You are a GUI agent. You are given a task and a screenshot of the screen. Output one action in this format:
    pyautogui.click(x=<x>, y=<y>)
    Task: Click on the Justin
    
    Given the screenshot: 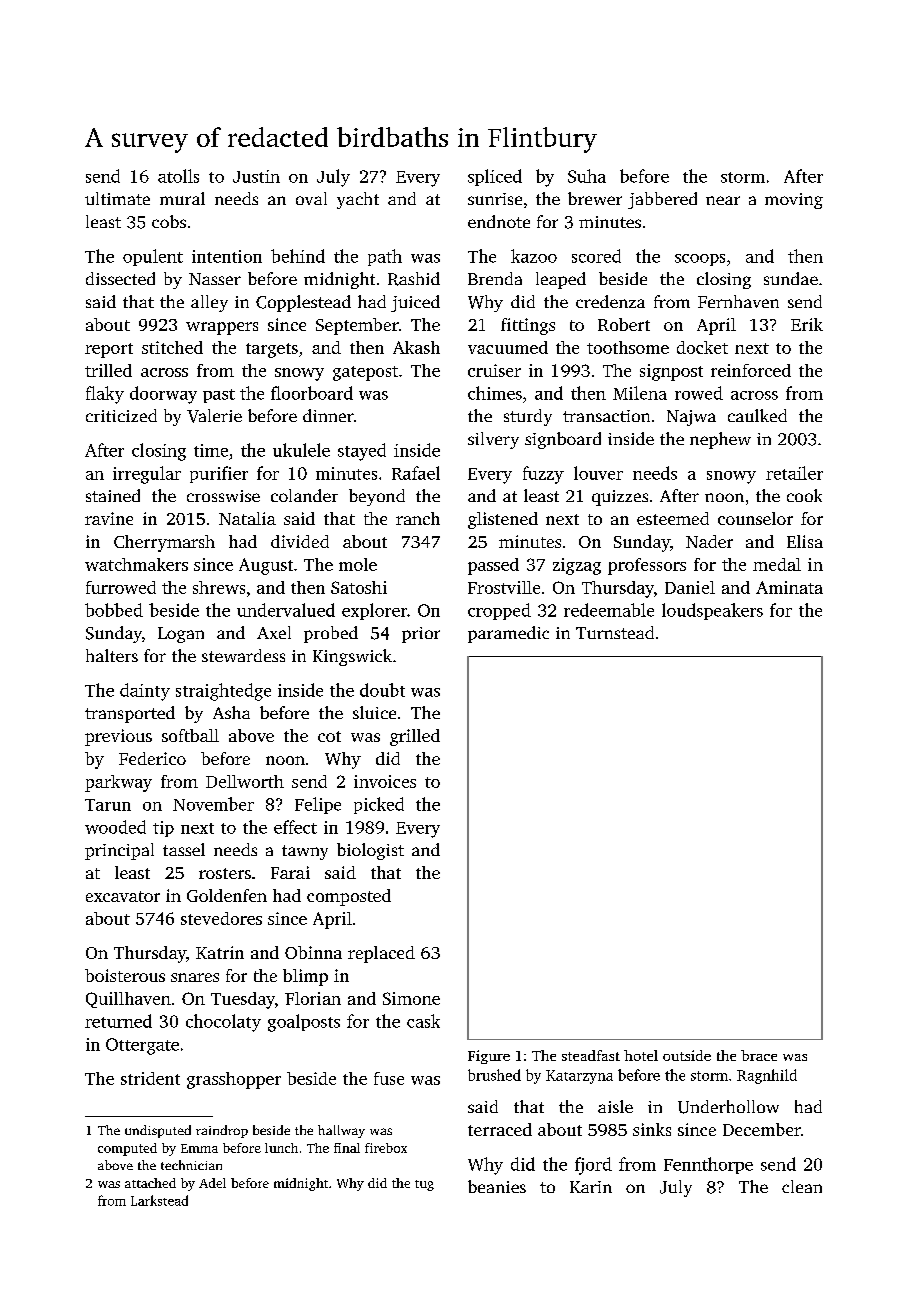 What is the action you would take?
    pyautogui.click(x=256, y=176)
